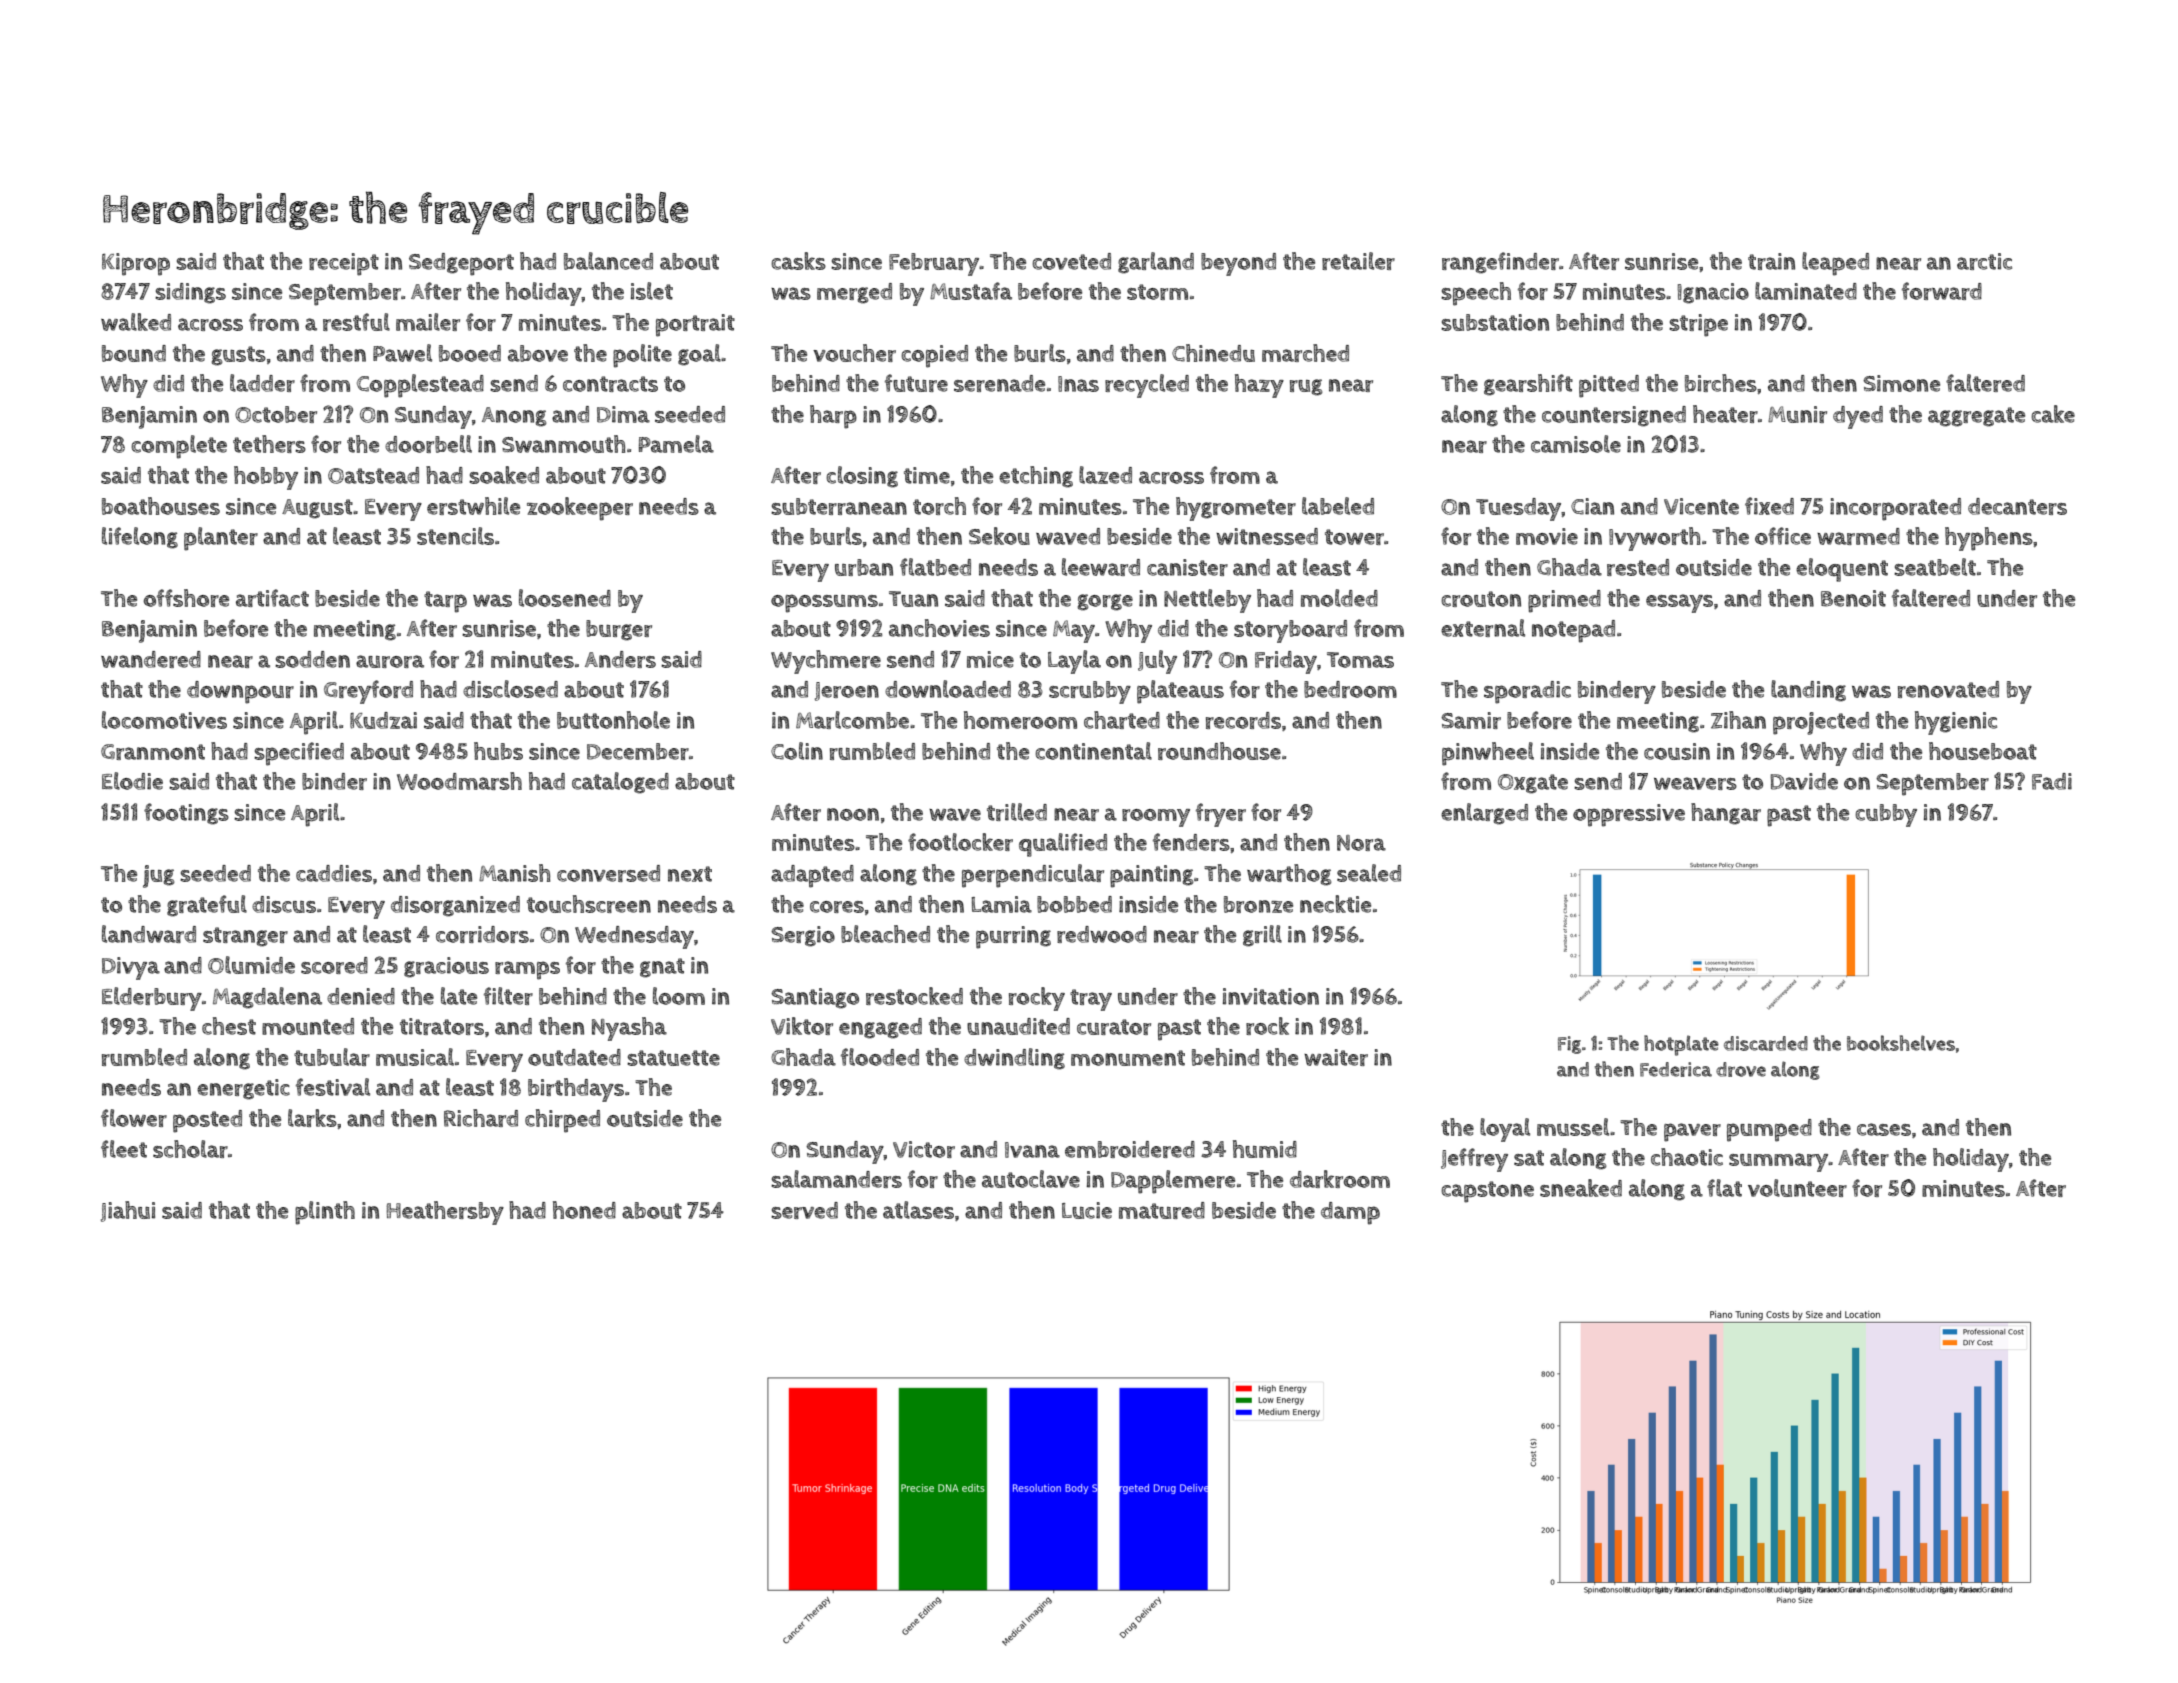  Describe the element at coordinates (179, 447) in the screenshot. I see `complete` at that location.
